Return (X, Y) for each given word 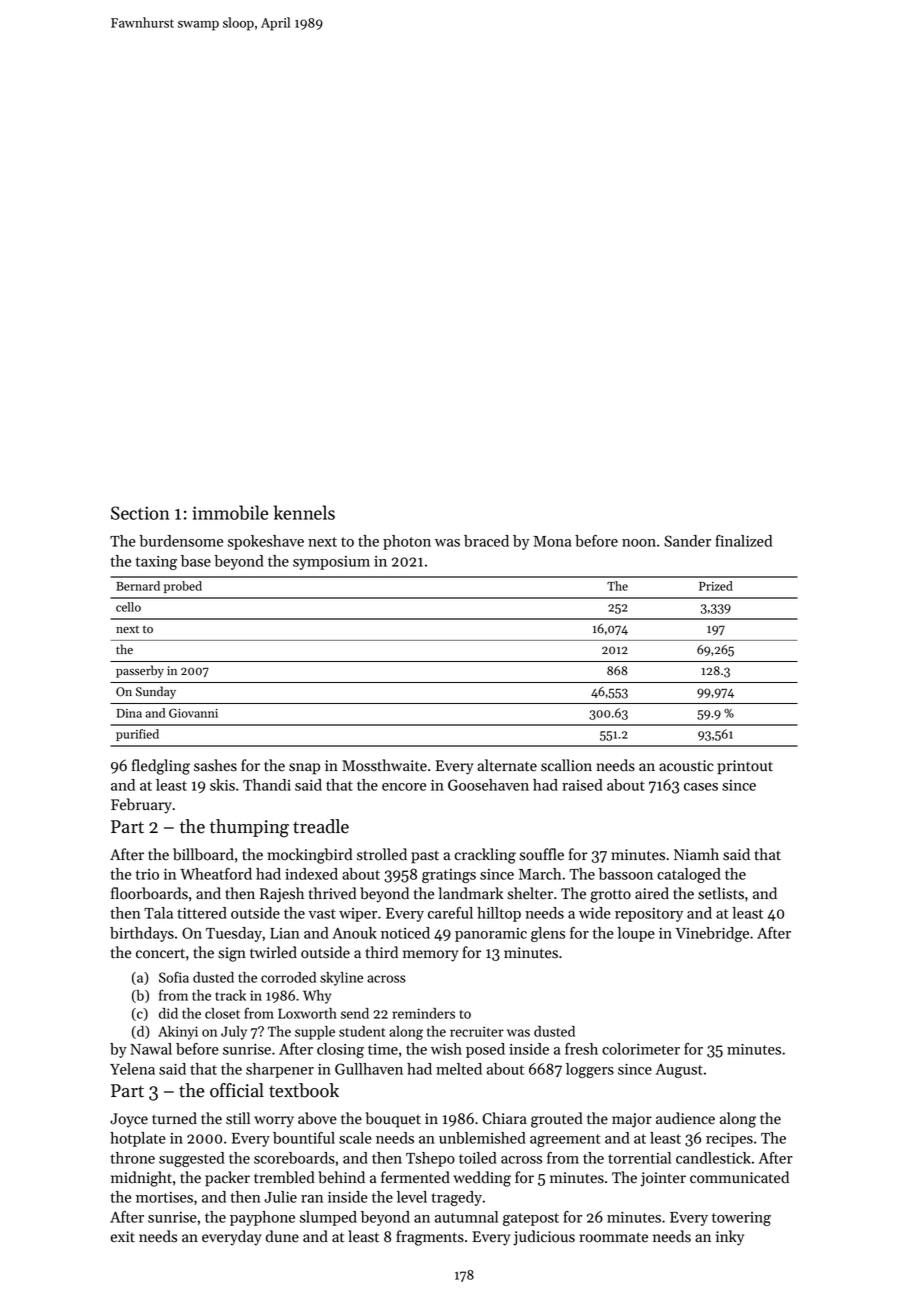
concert (160, 953)
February (141, 806)
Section (140, 513)
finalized (744, 541)
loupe (636, 934)
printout (745, 767)
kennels (304, 512)
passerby (140, 671)
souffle (541, 854)
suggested (192, 1159)
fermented (415, 1177)
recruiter (477, 1031)
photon (407, 542)
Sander (687, 541)
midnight (141, 1179)
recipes (729, 1140)
